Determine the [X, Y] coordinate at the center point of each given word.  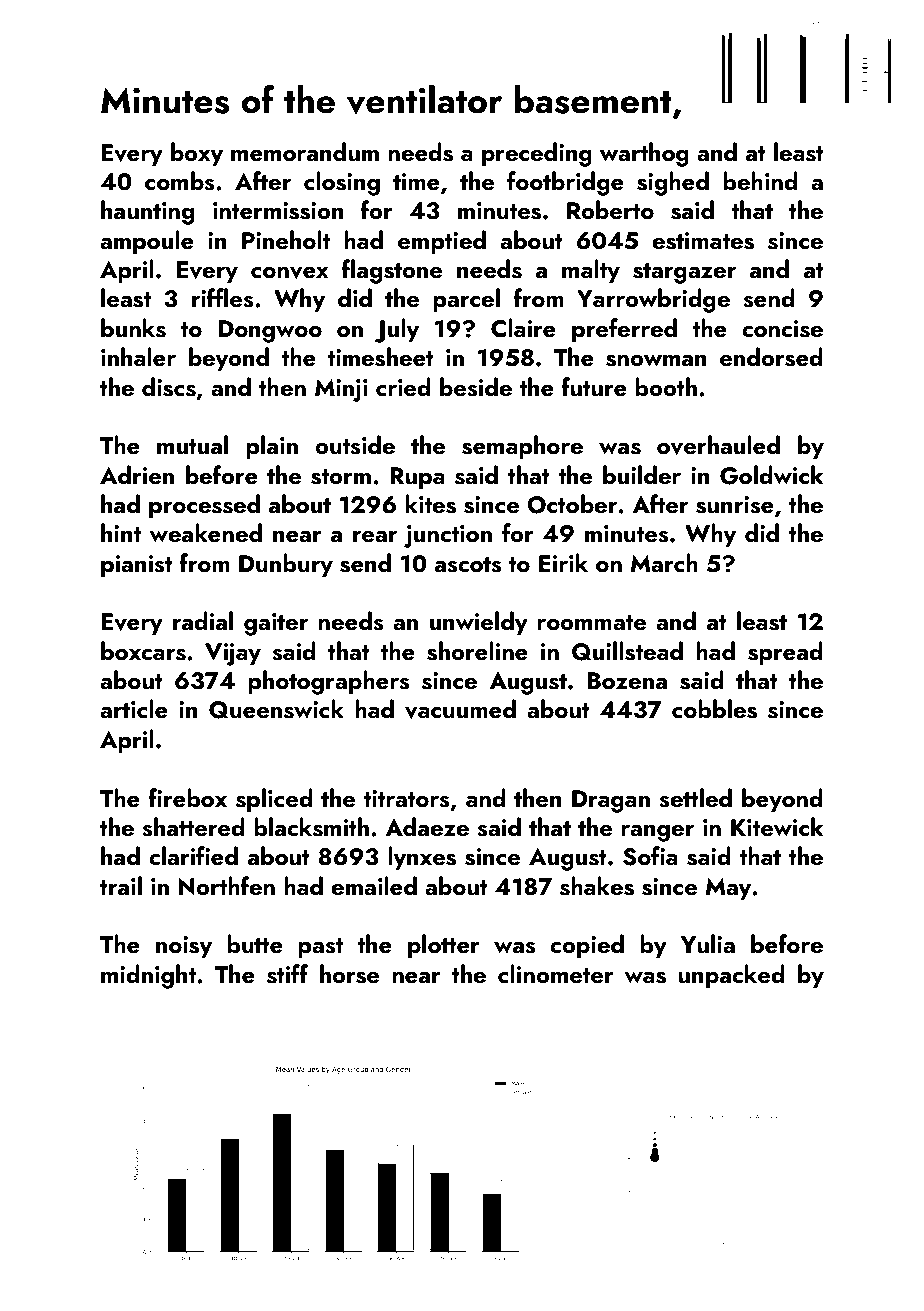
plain [272, 447]
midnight [148, 976]
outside [355, 445]
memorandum [305, 152]
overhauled [718, 445]
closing [342, 183]
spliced [274, 800]
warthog [644, 154]
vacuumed [460, 709]
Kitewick [777, 826]
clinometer [556, 973]
